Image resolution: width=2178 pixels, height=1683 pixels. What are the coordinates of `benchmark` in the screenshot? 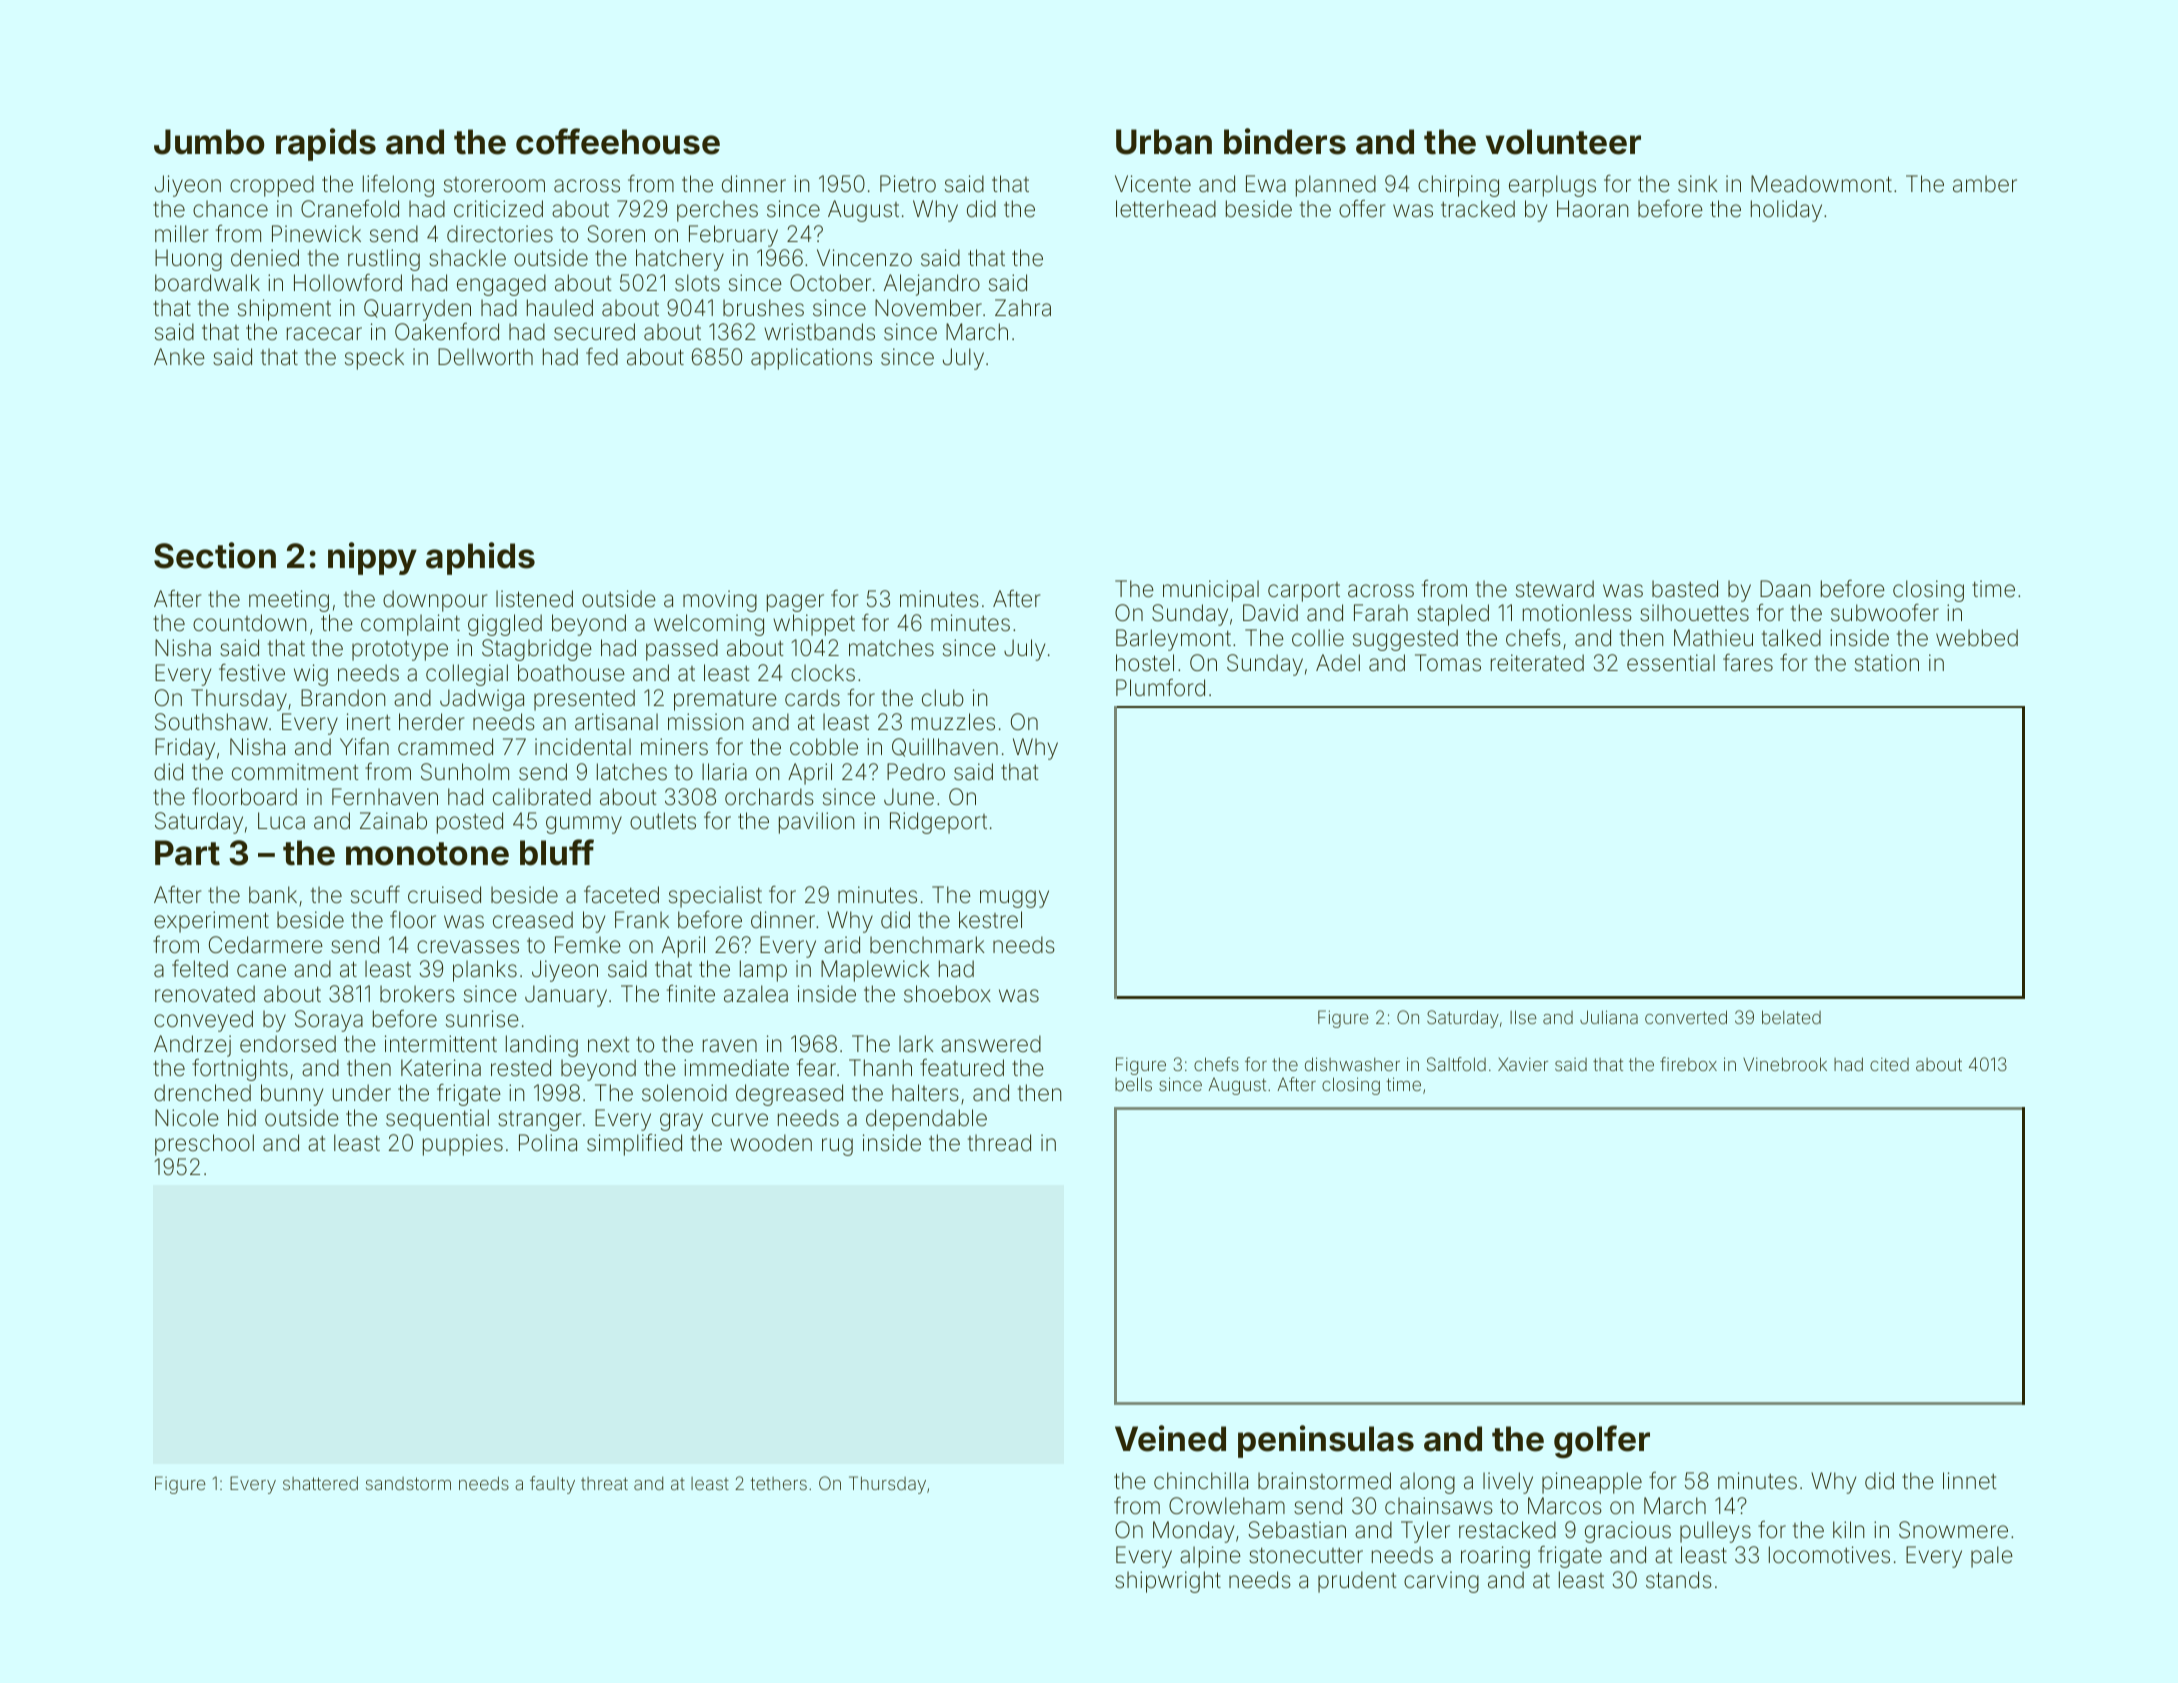 It's located at (927, 945).
